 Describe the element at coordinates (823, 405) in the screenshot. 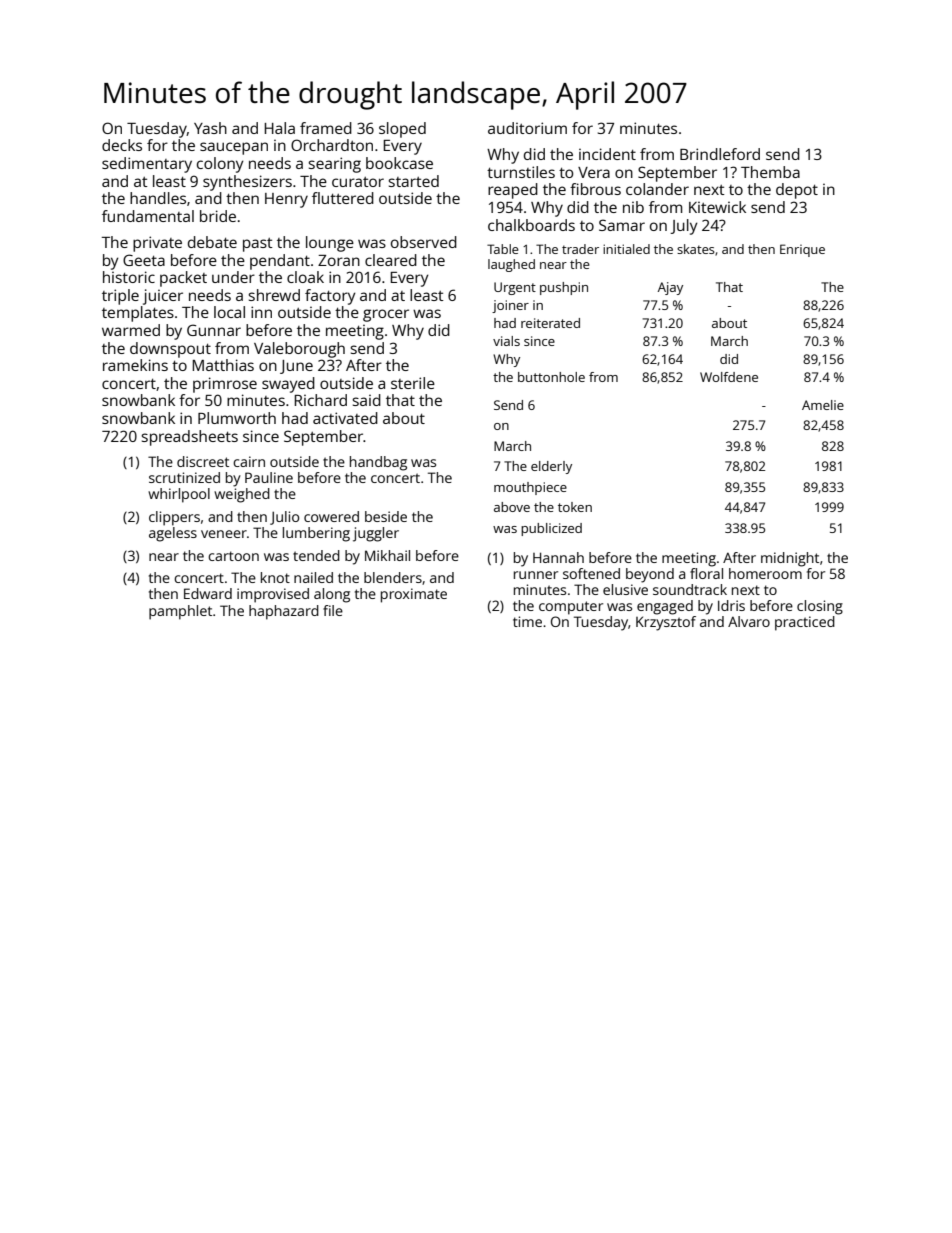

I see `Amelie` at that location.
